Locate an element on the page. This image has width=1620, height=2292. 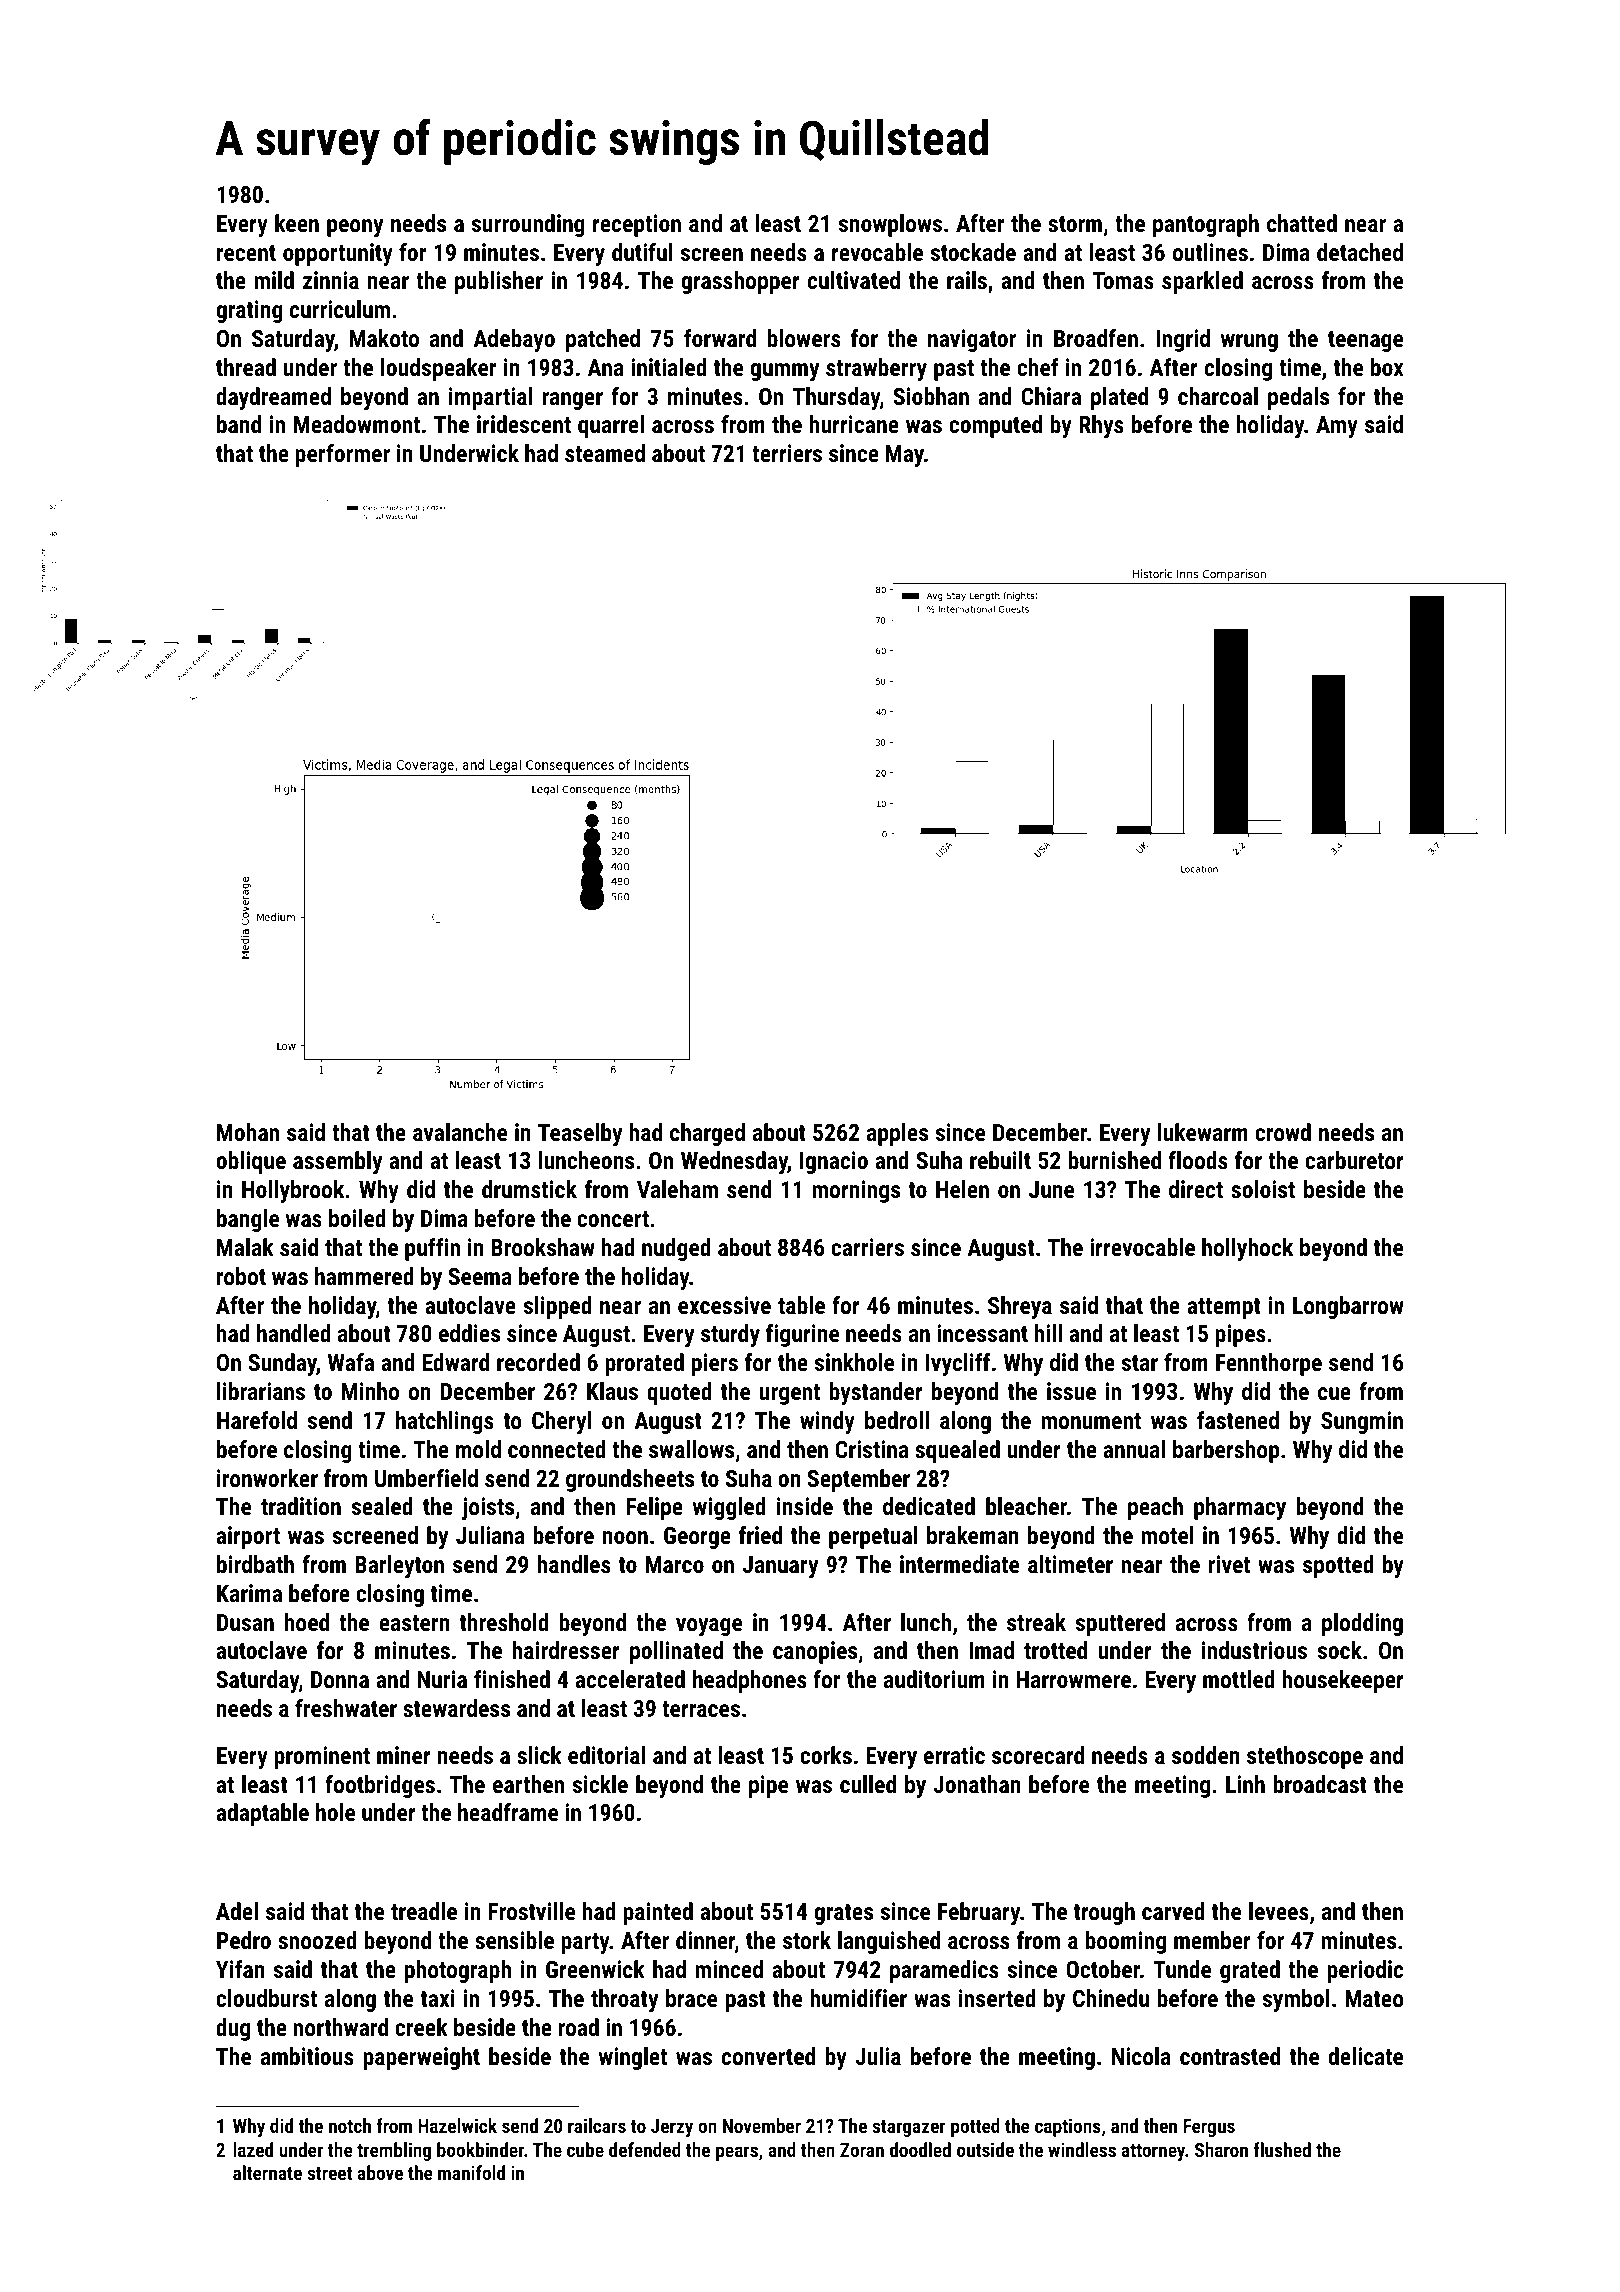
Adebayo is located at coordinates (514, 340).
